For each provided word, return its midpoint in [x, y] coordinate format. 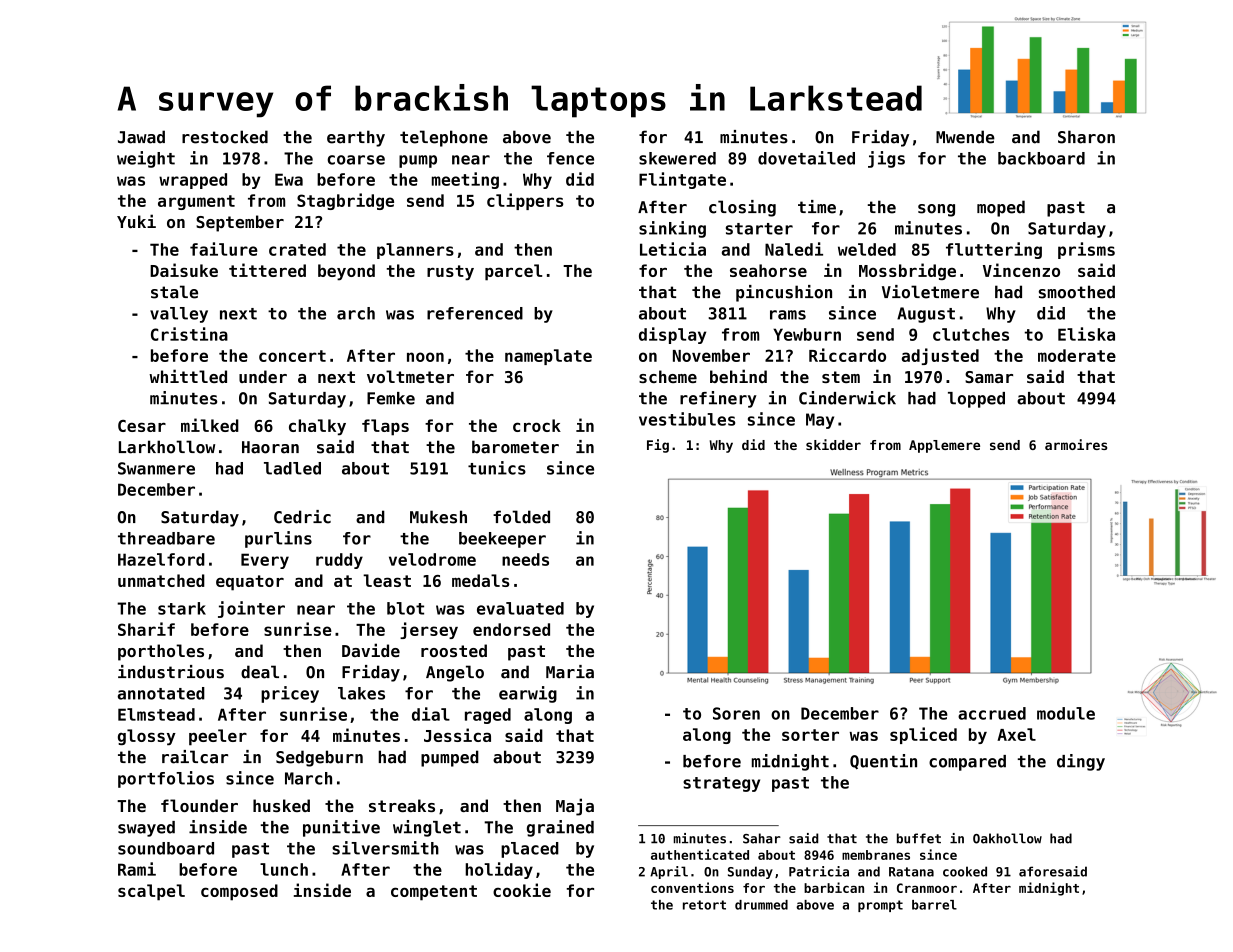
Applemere [944, 446]
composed [239, 892]
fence [570, 158]
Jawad [141, 137]
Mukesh [438, 517]
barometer [515, 447]
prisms [1086, 250]
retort [704, 905]
